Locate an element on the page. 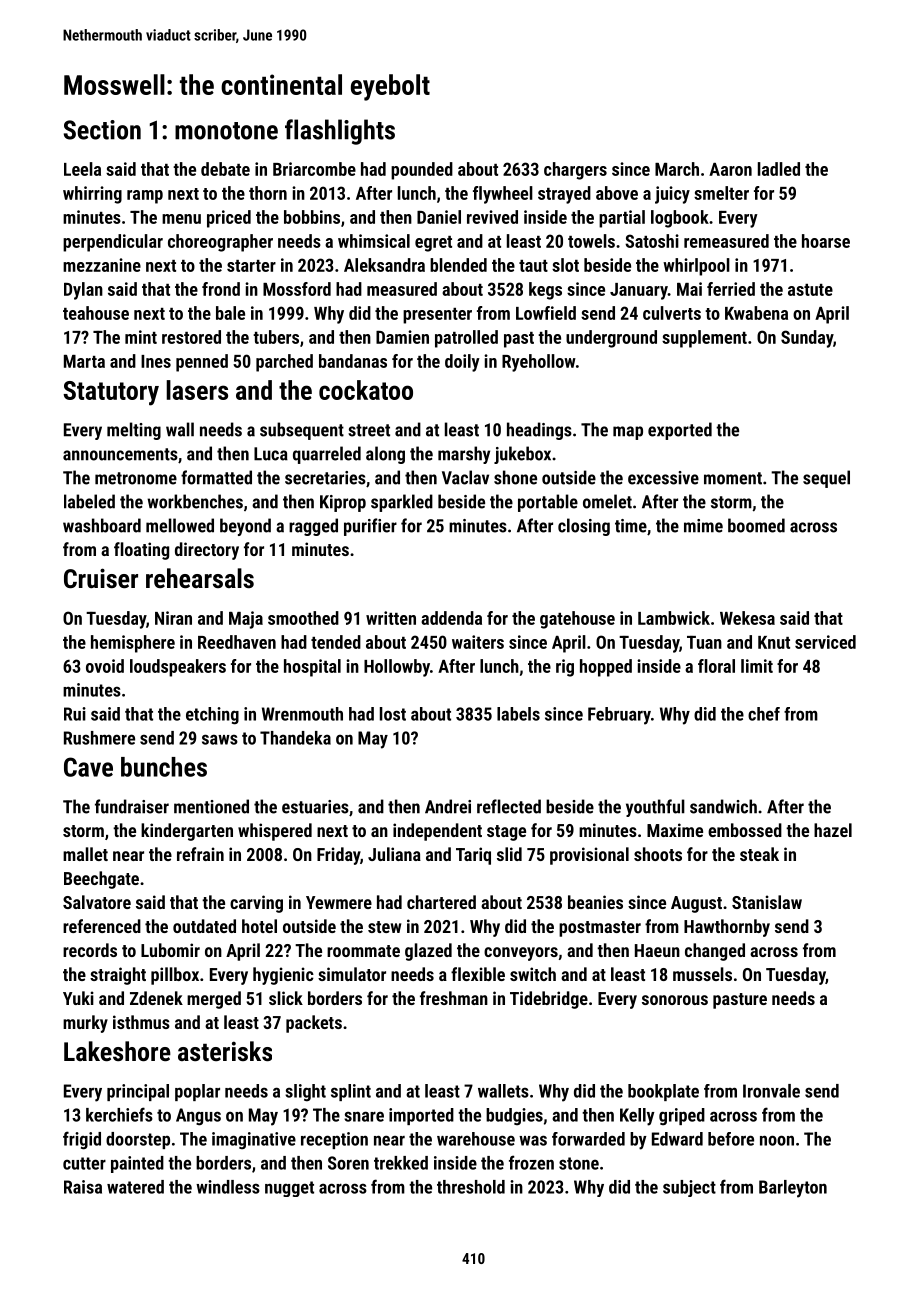 Image resolution: width=924 pixels, height=1311 pixels. threshold is located at coordinates (471, 1187).
